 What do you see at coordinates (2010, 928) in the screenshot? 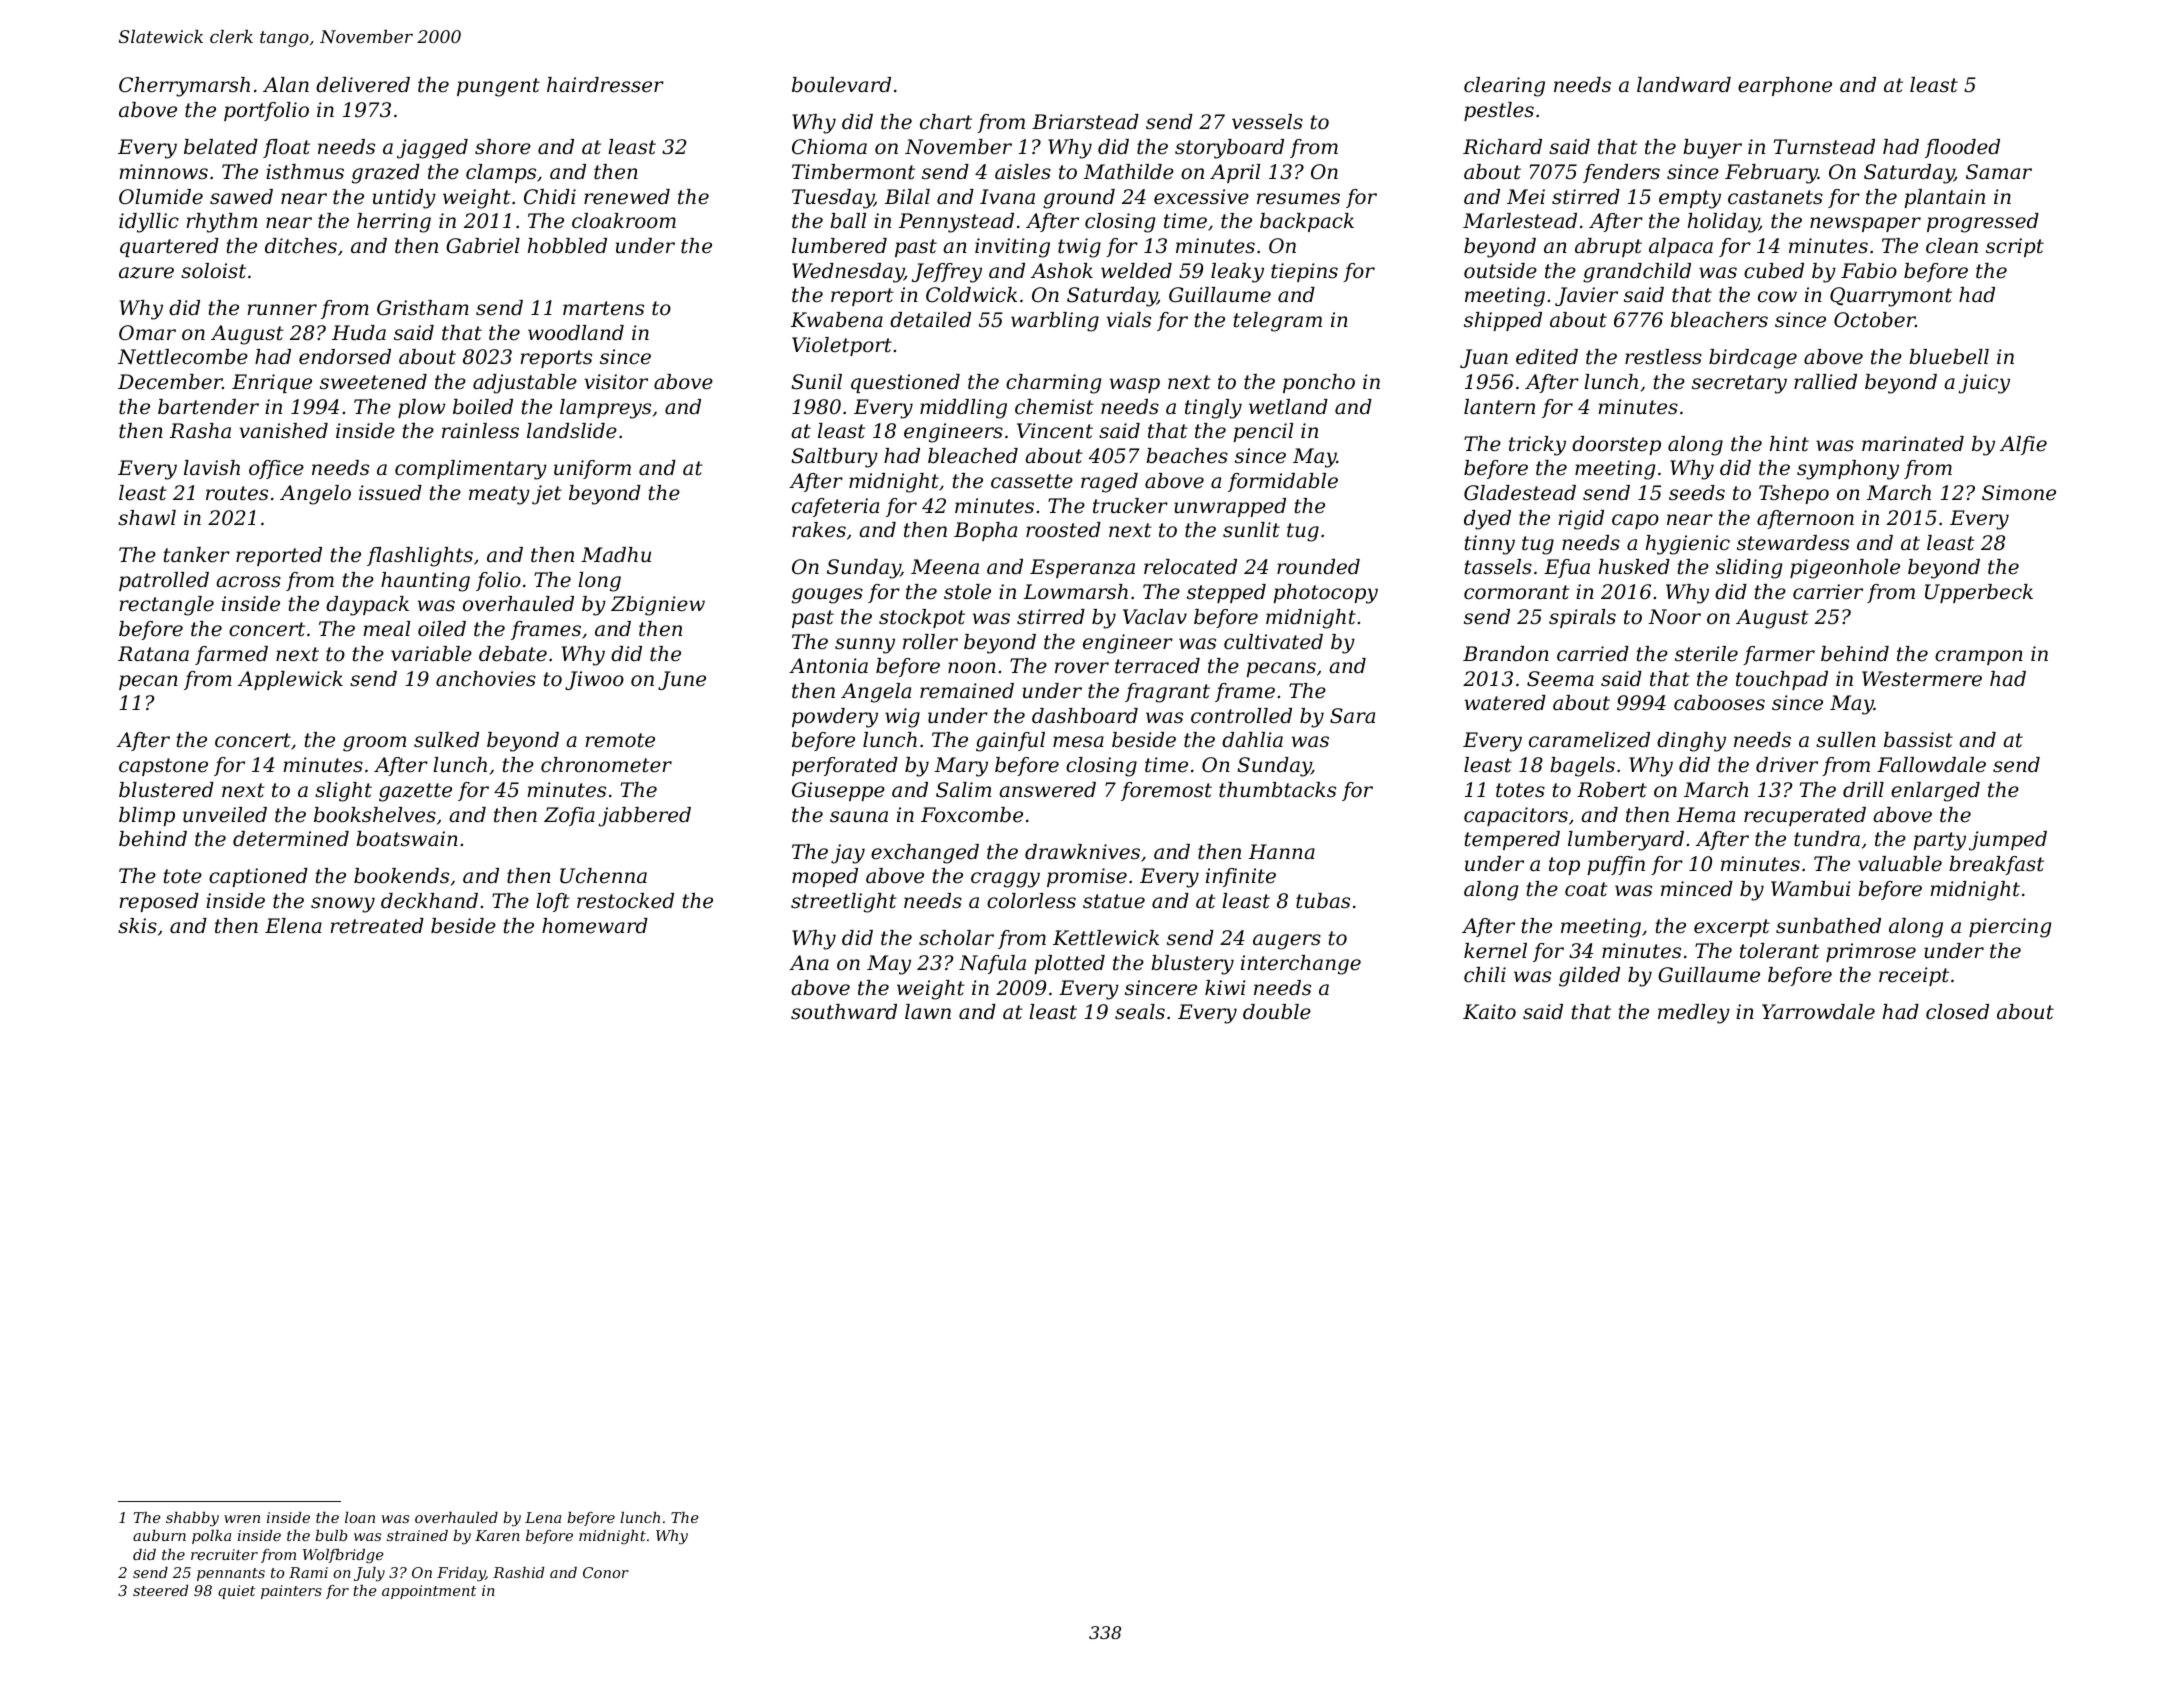
I see `piercing` at bounding box center [2010, 928].
